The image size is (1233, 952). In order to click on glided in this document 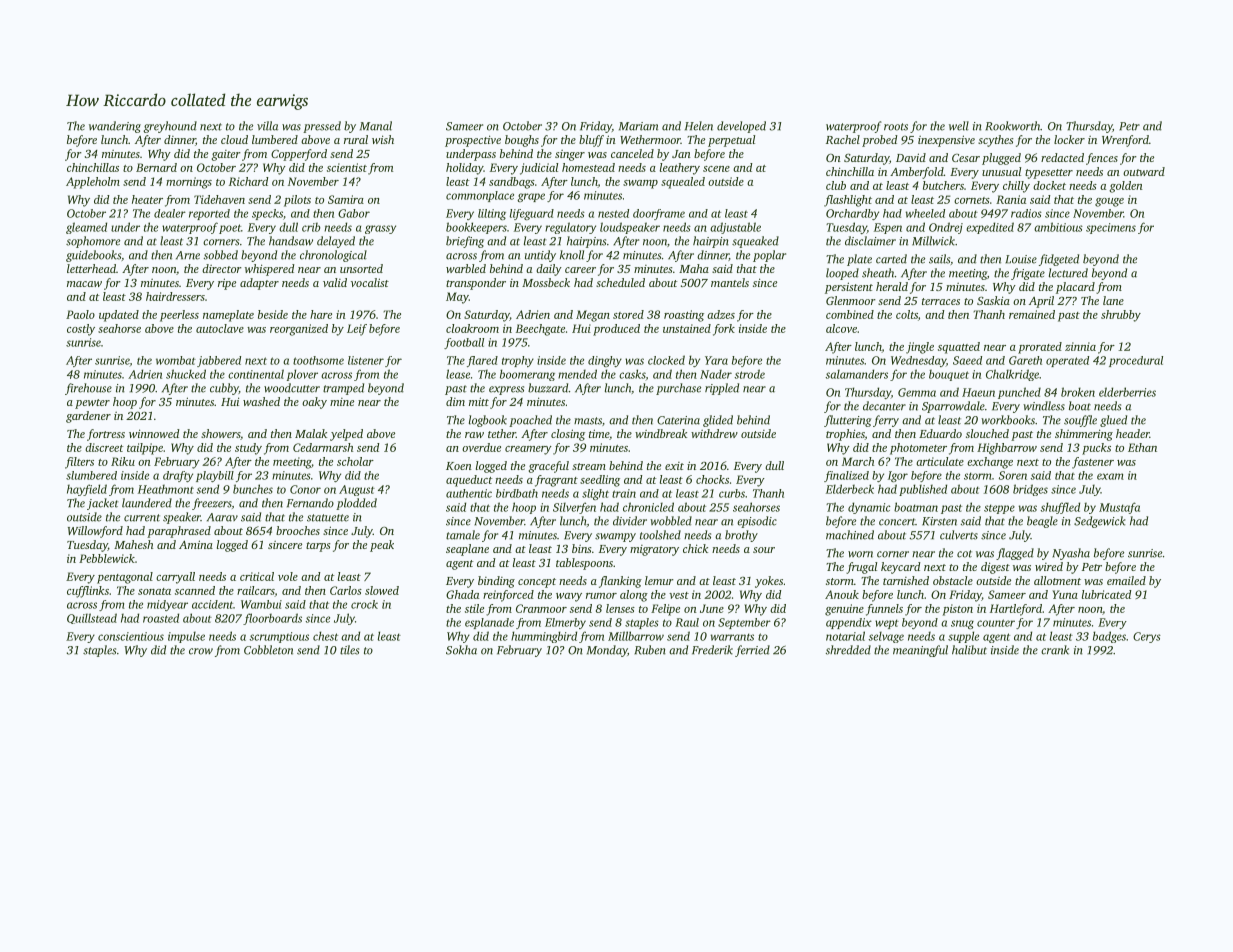, I will do `click(718, 421)`.
